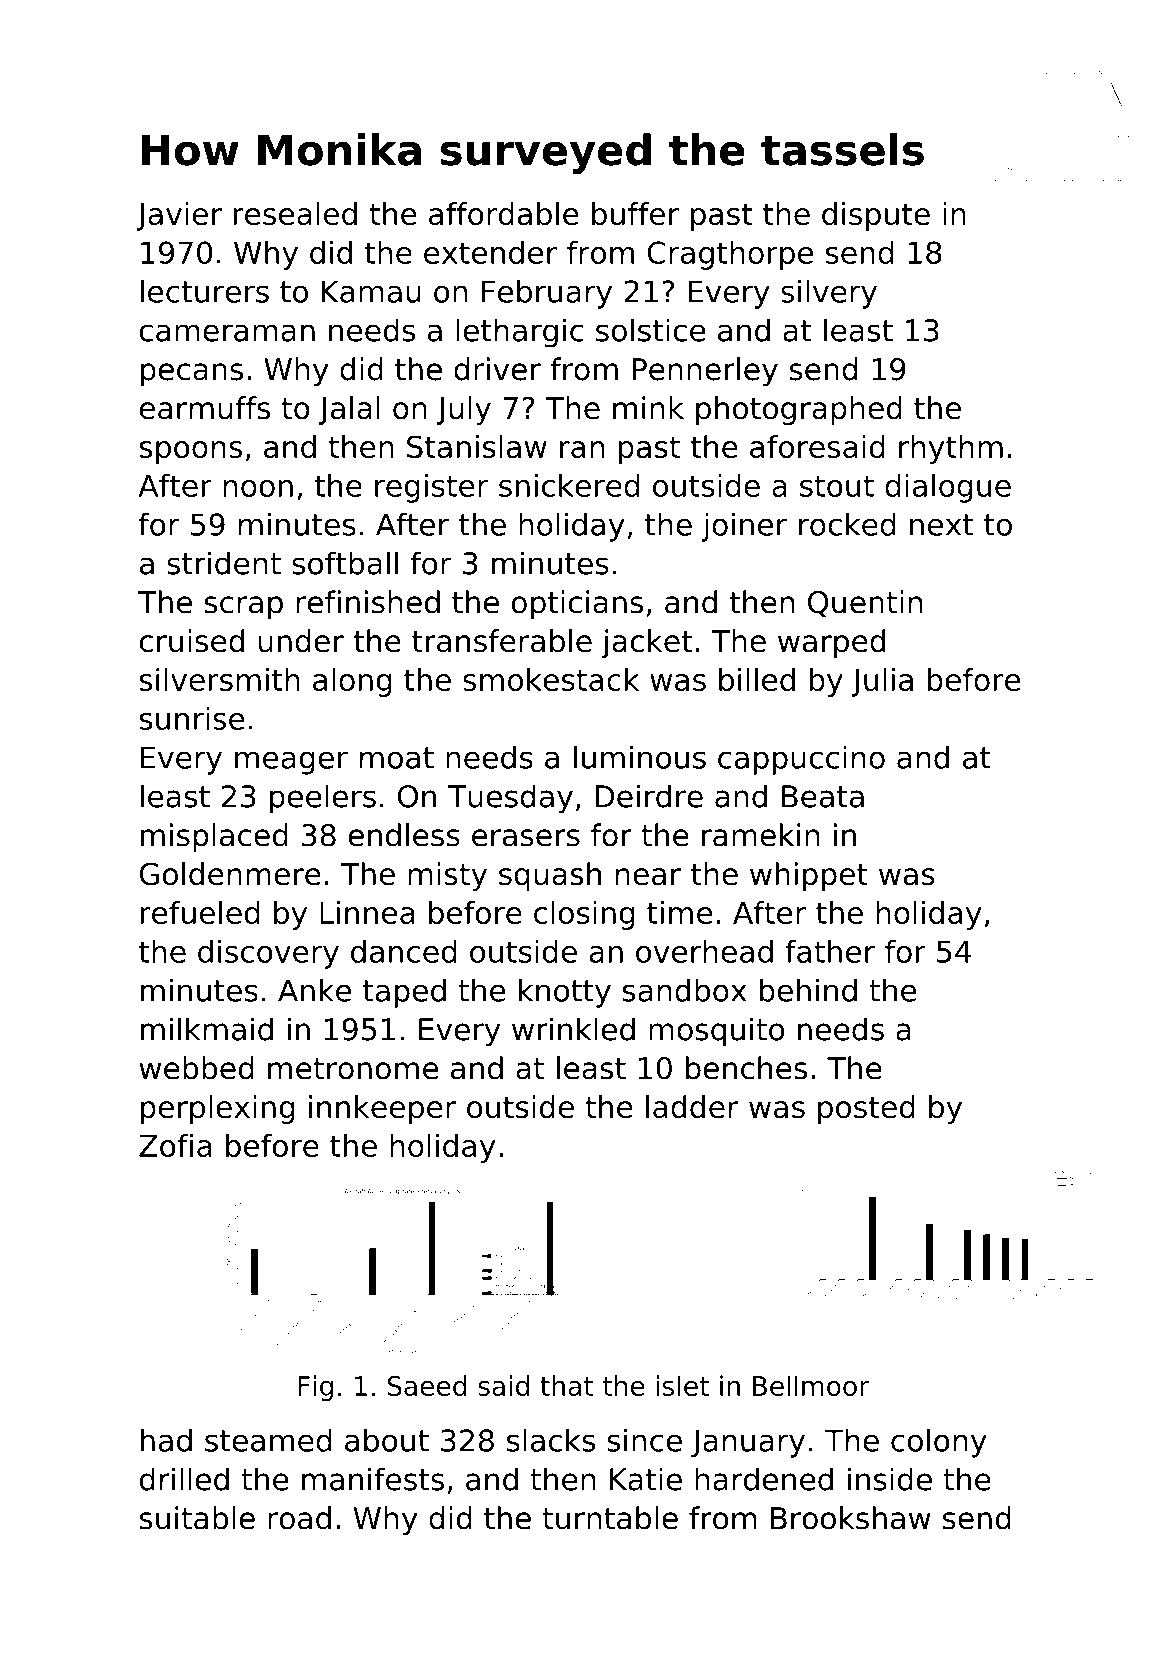 The image size is (1165, 1654). I want to click on strident, so click(224, 563).
